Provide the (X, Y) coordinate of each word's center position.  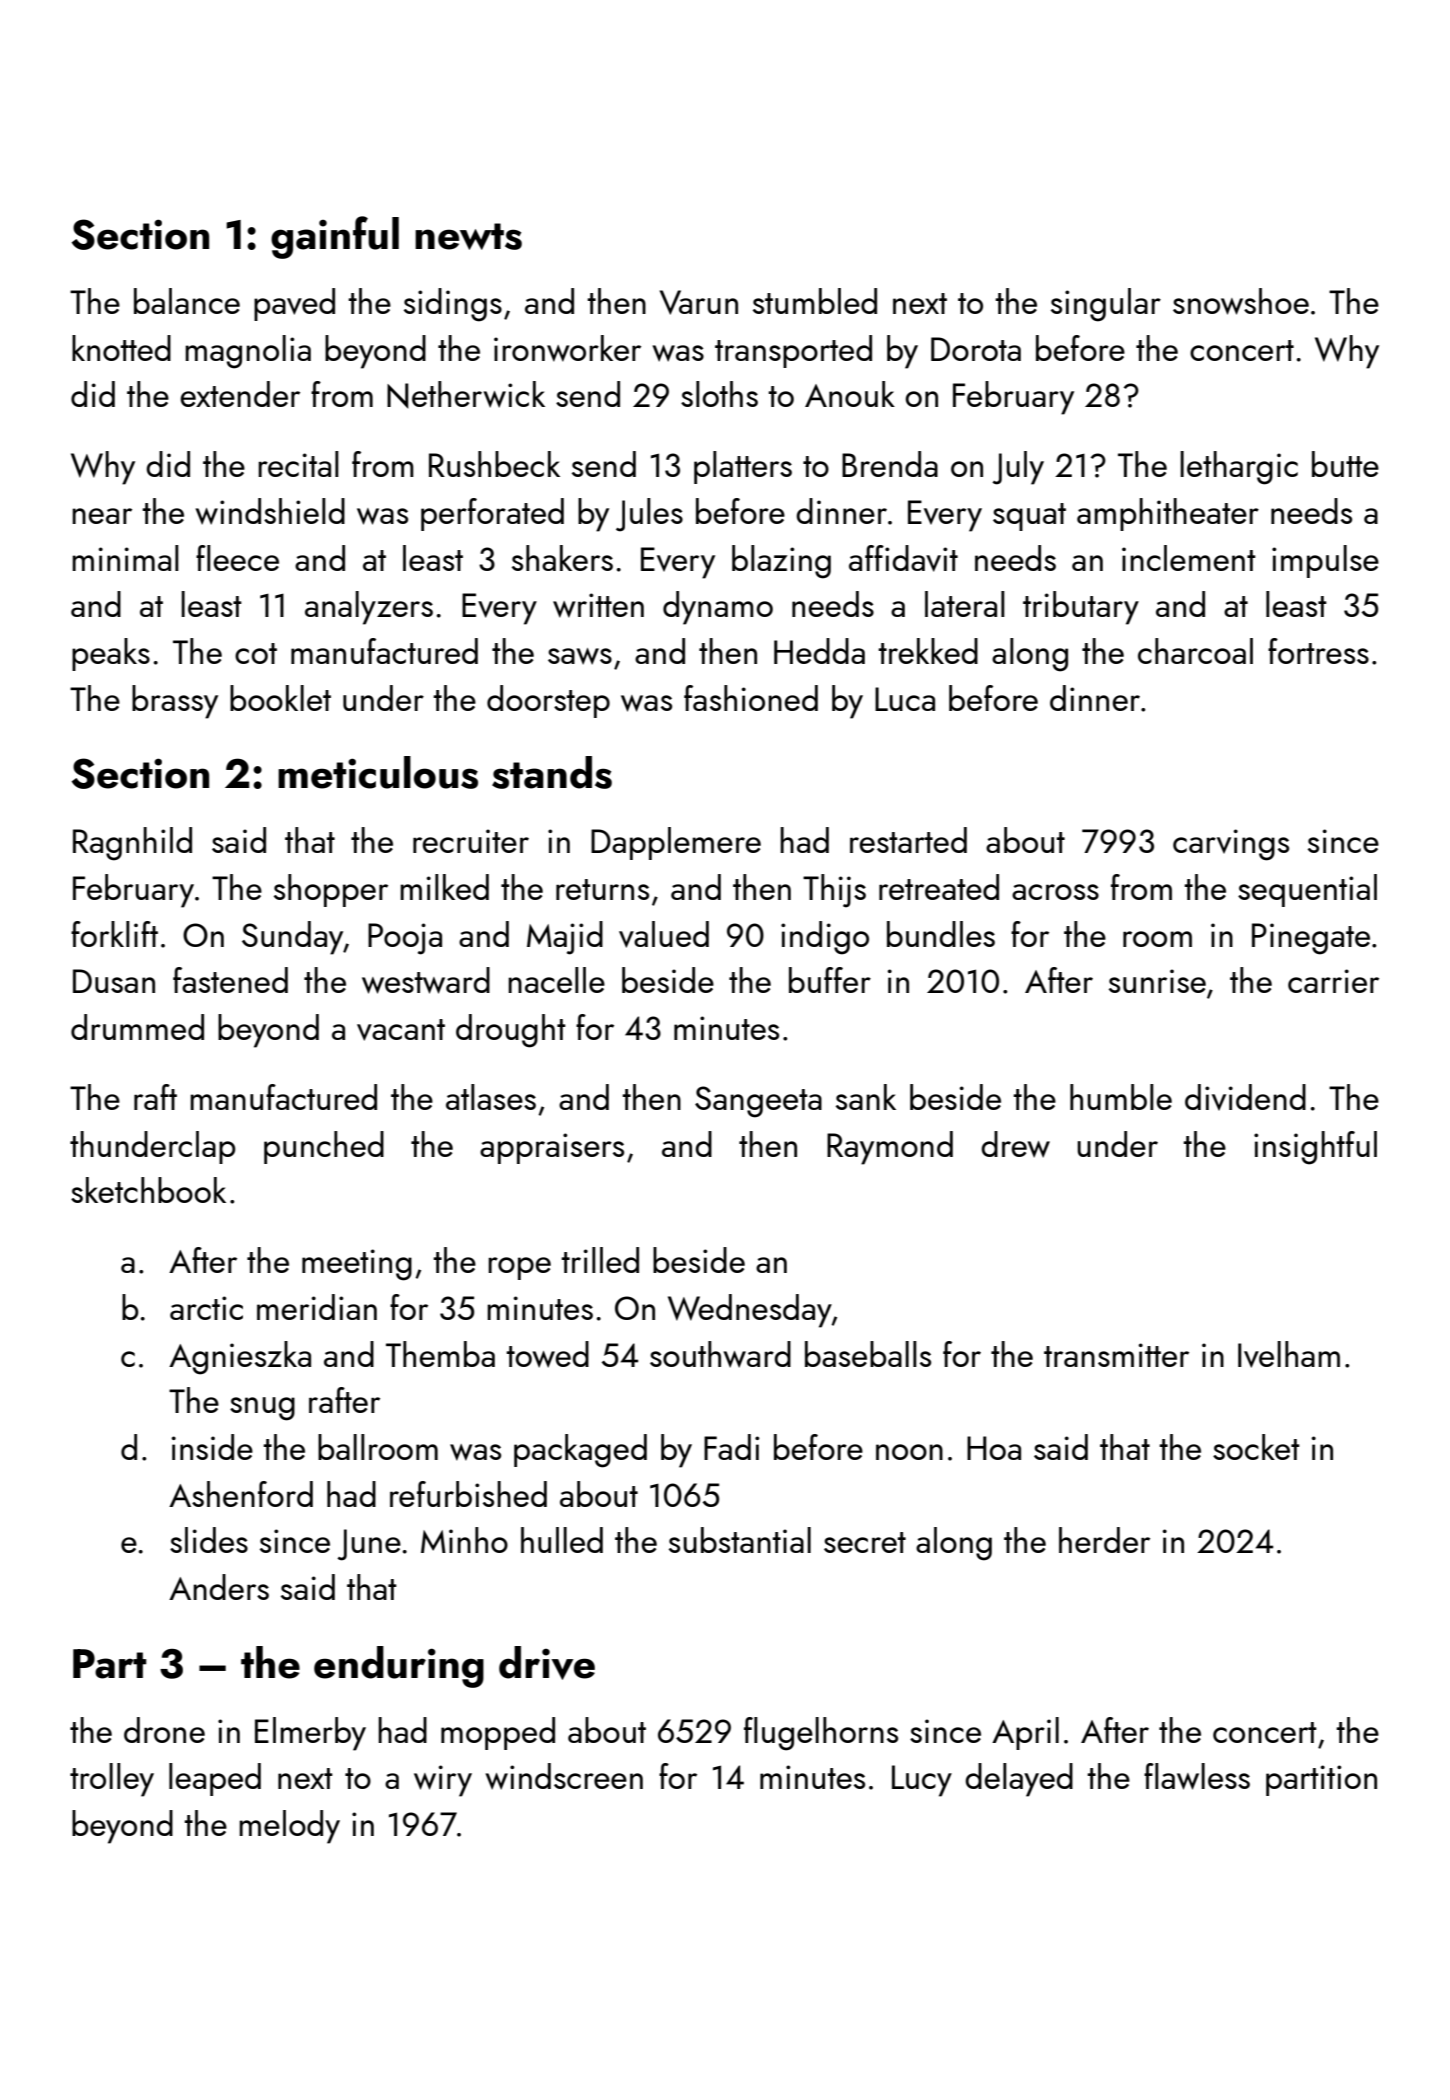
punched (324, 1147)
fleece (237, 558)
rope (519, 1268)
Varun (699, 302)
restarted (908, 840)
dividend (1245, 1097)
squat (1029, 517)
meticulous (378, 772)
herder (1104, 1540)
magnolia (248, 352)
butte (1345, 464)
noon (909, 1452)
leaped (215, 1779)
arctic (206, 1308)
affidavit (903, 558)
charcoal (1195, 651)
